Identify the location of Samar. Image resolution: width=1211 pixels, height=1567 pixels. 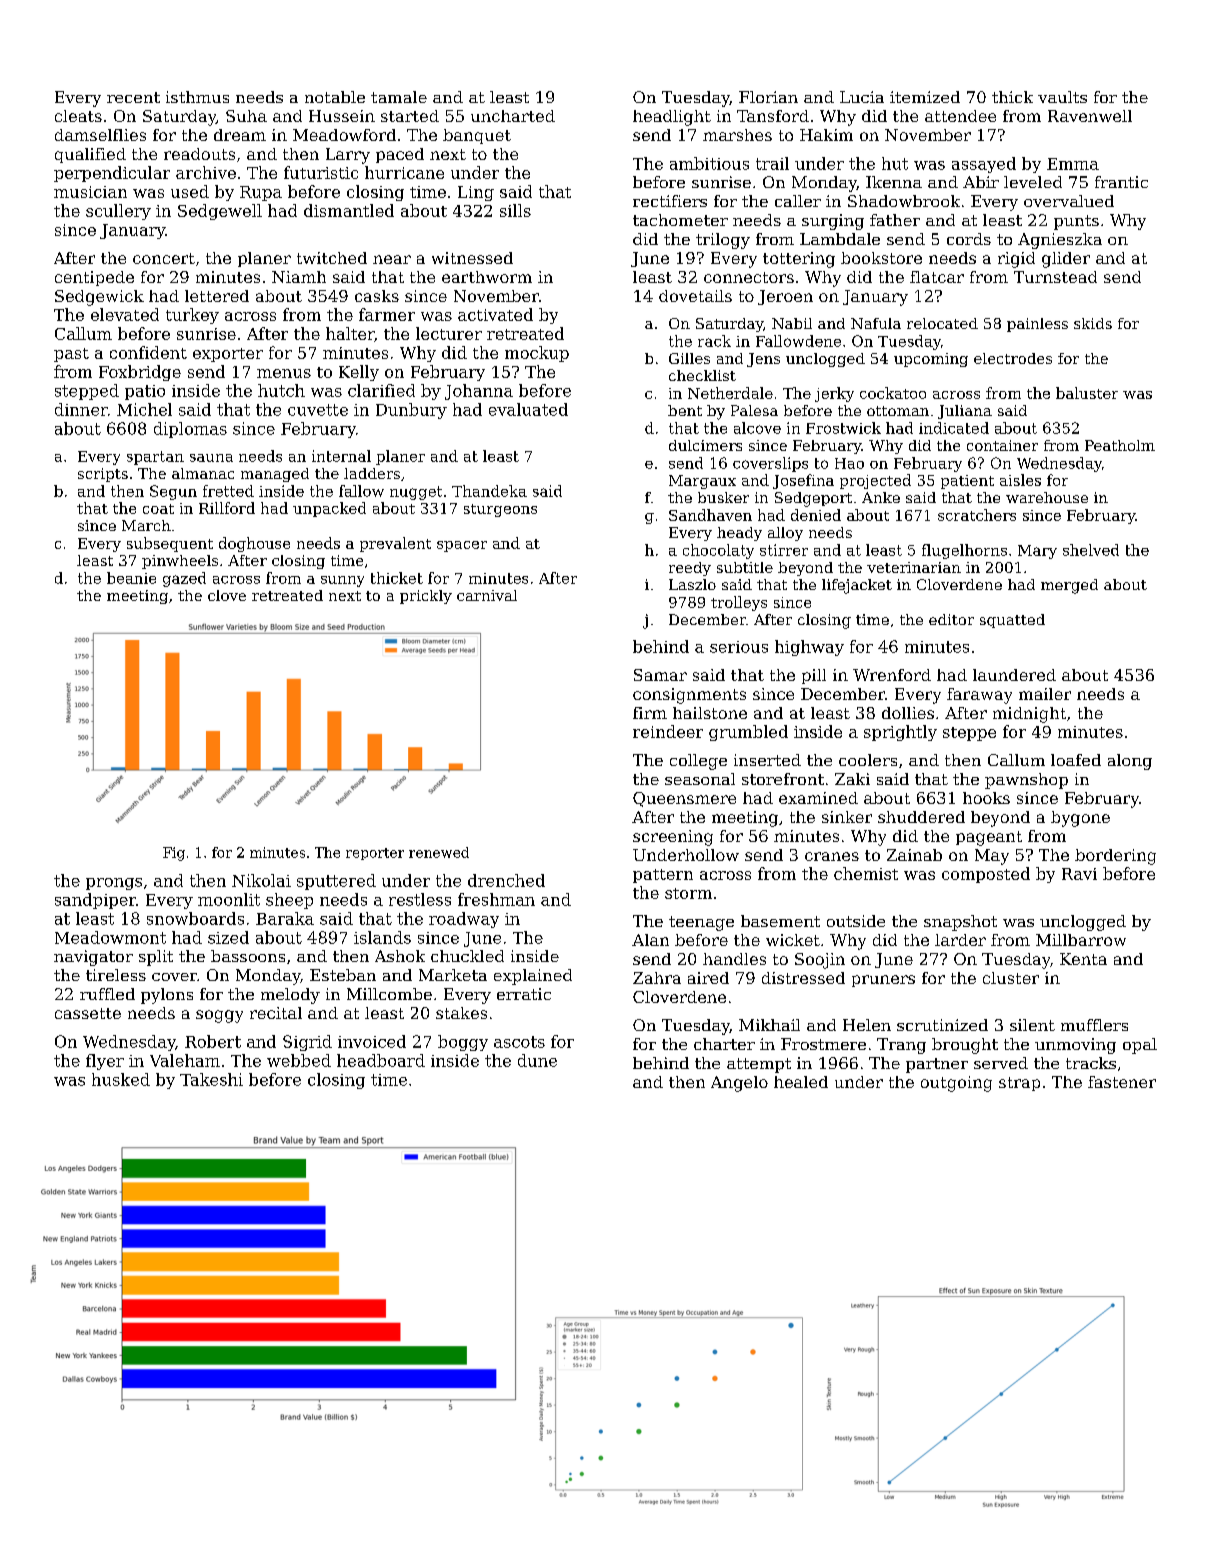
(660, 675).
